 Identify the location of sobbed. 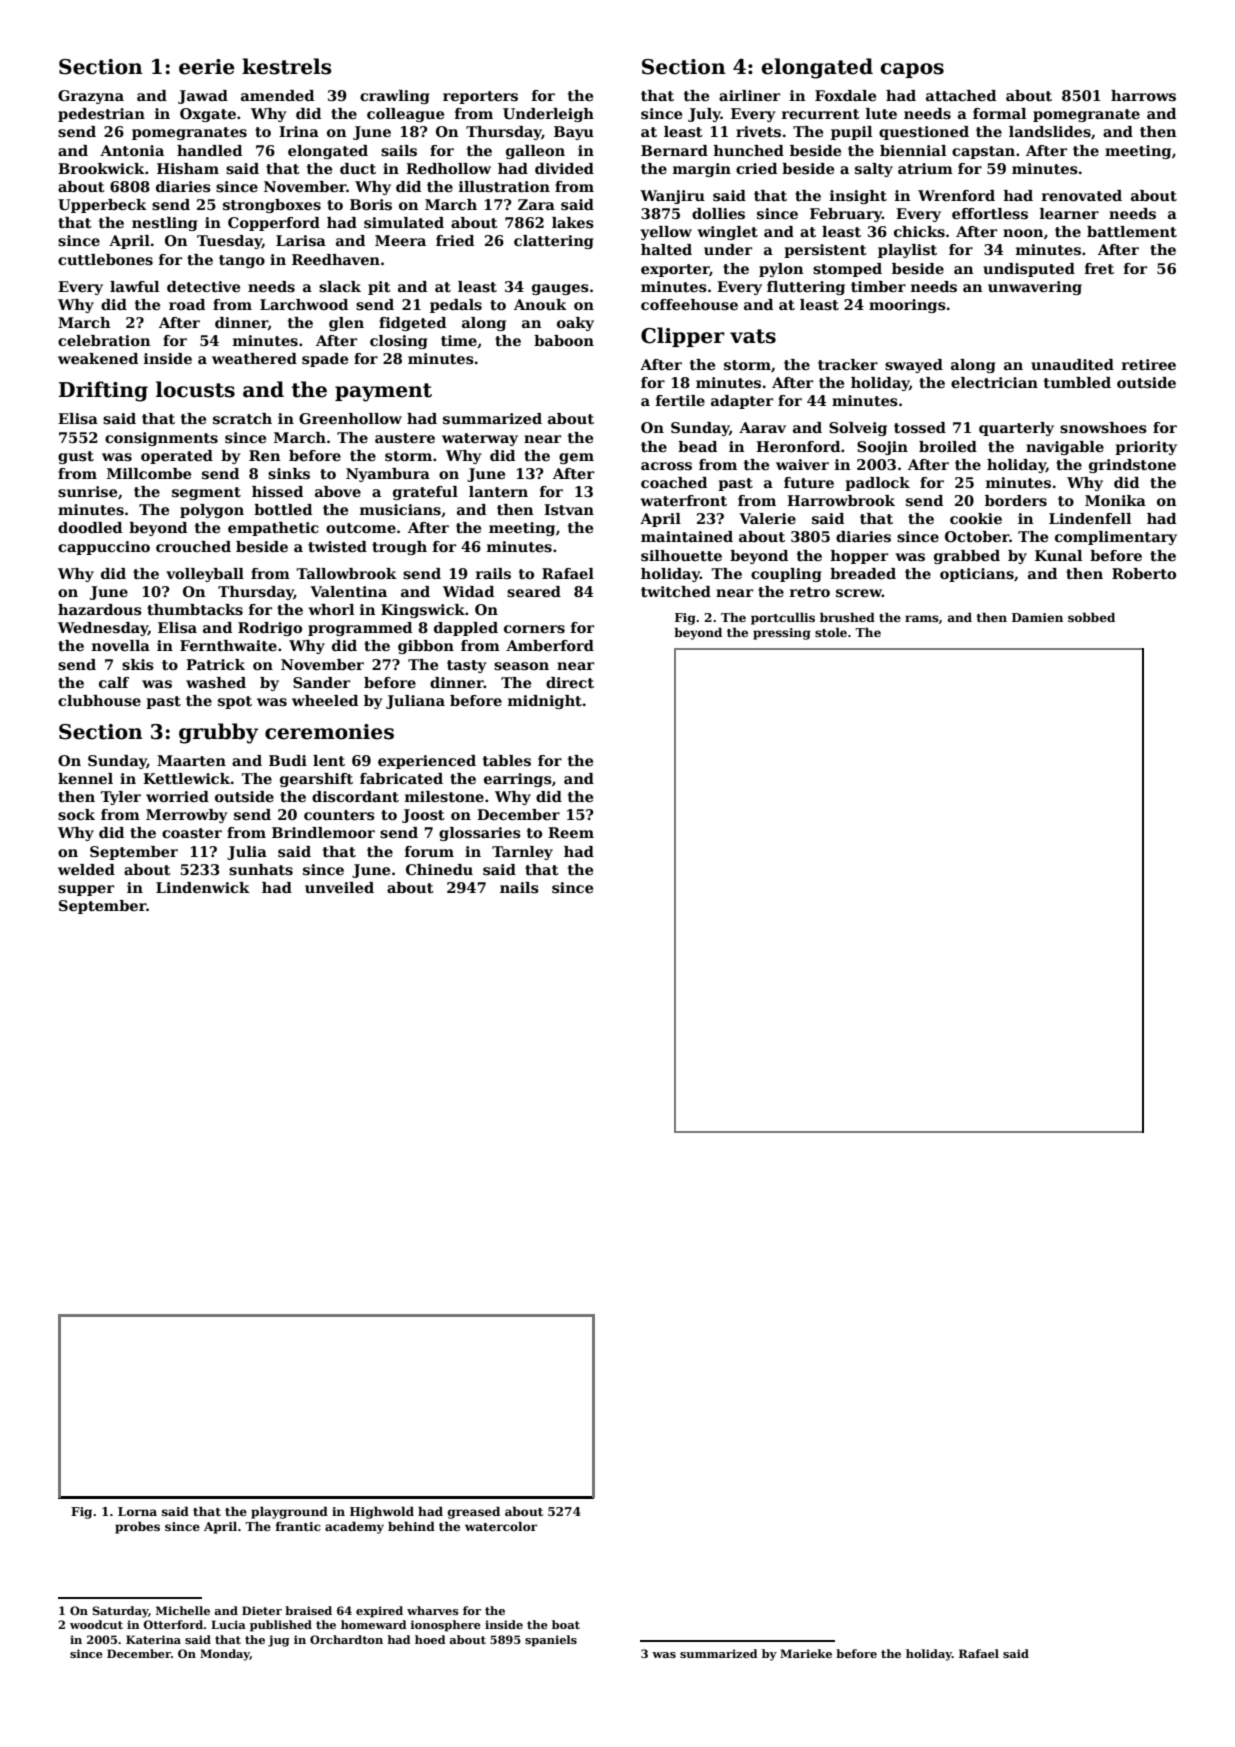
(1091, 617).
